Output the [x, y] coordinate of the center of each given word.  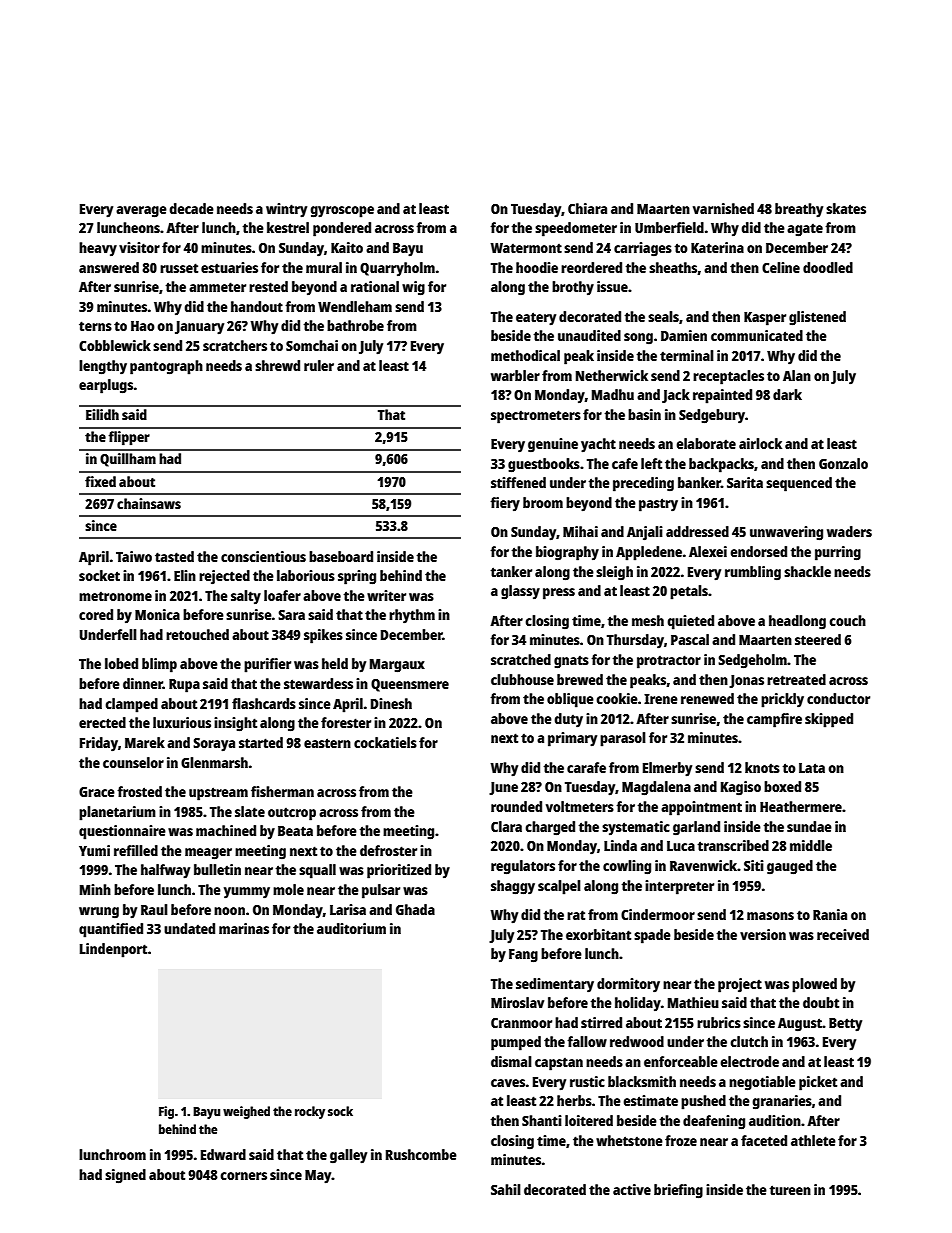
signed [125, 1176]
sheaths [673, 268]
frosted [139, 791]
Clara [506, 826]
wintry [286, 210]
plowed [814, 985]
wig [413, 288]
